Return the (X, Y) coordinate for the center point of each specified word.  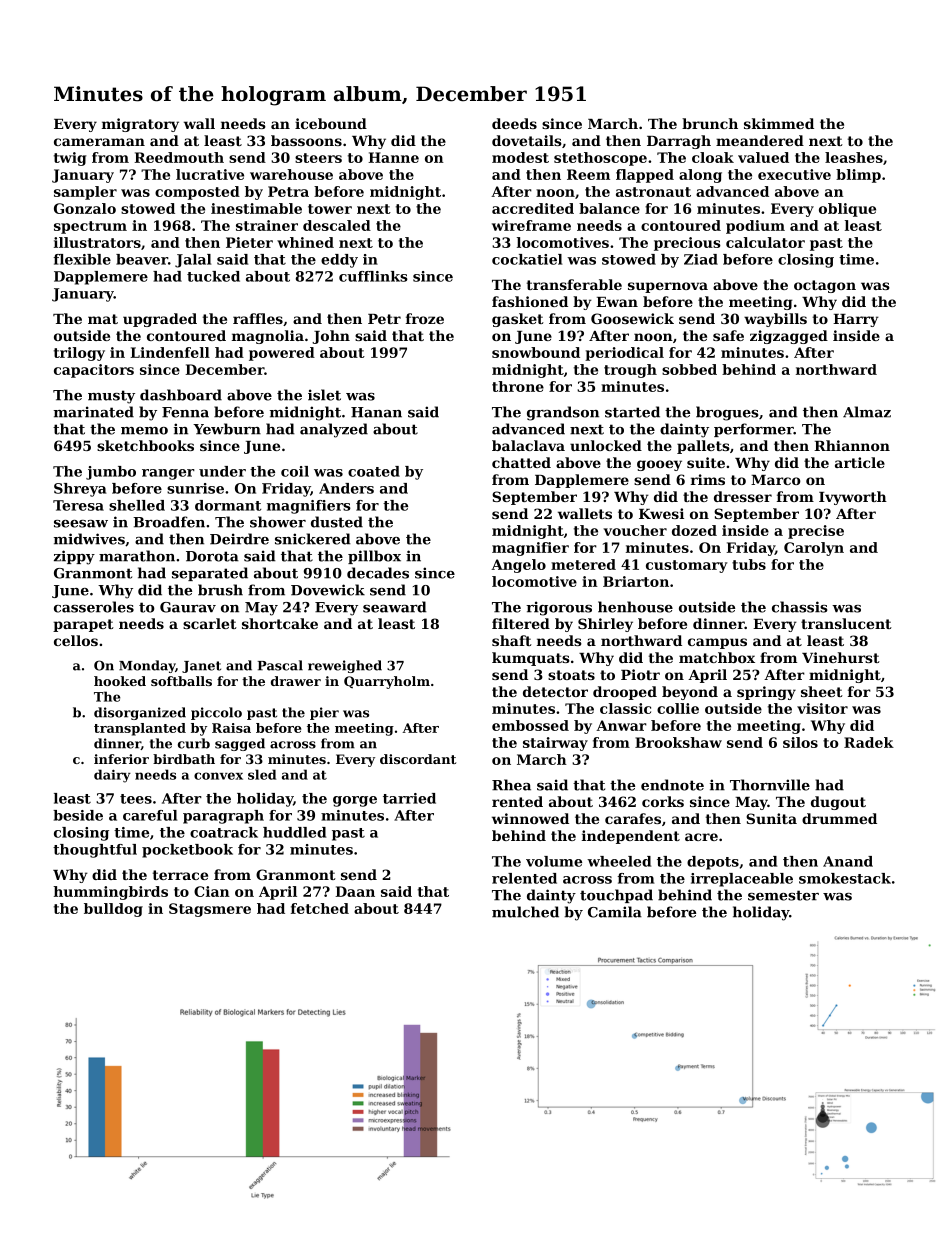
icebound (331, 123)
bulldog (113, 910)
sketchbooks (145, 445)
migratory (140, 125)
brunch (710, 123)
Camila (615, 912)
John (331, 337)
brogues (727, 413)
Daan (355, 891)
